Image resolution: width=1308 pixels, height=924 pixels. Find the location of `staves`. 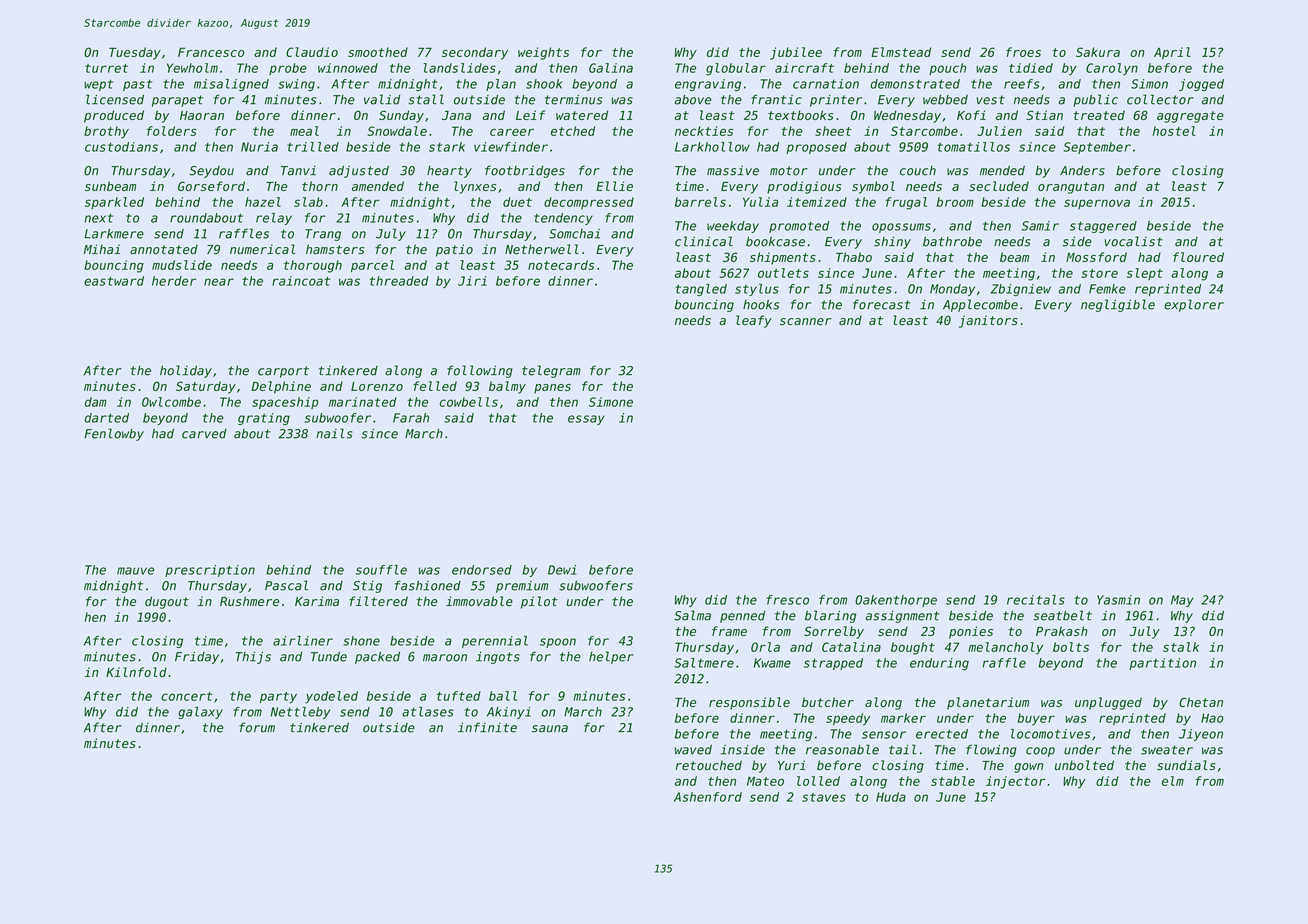

staves is located at coordinates (824, 797).
